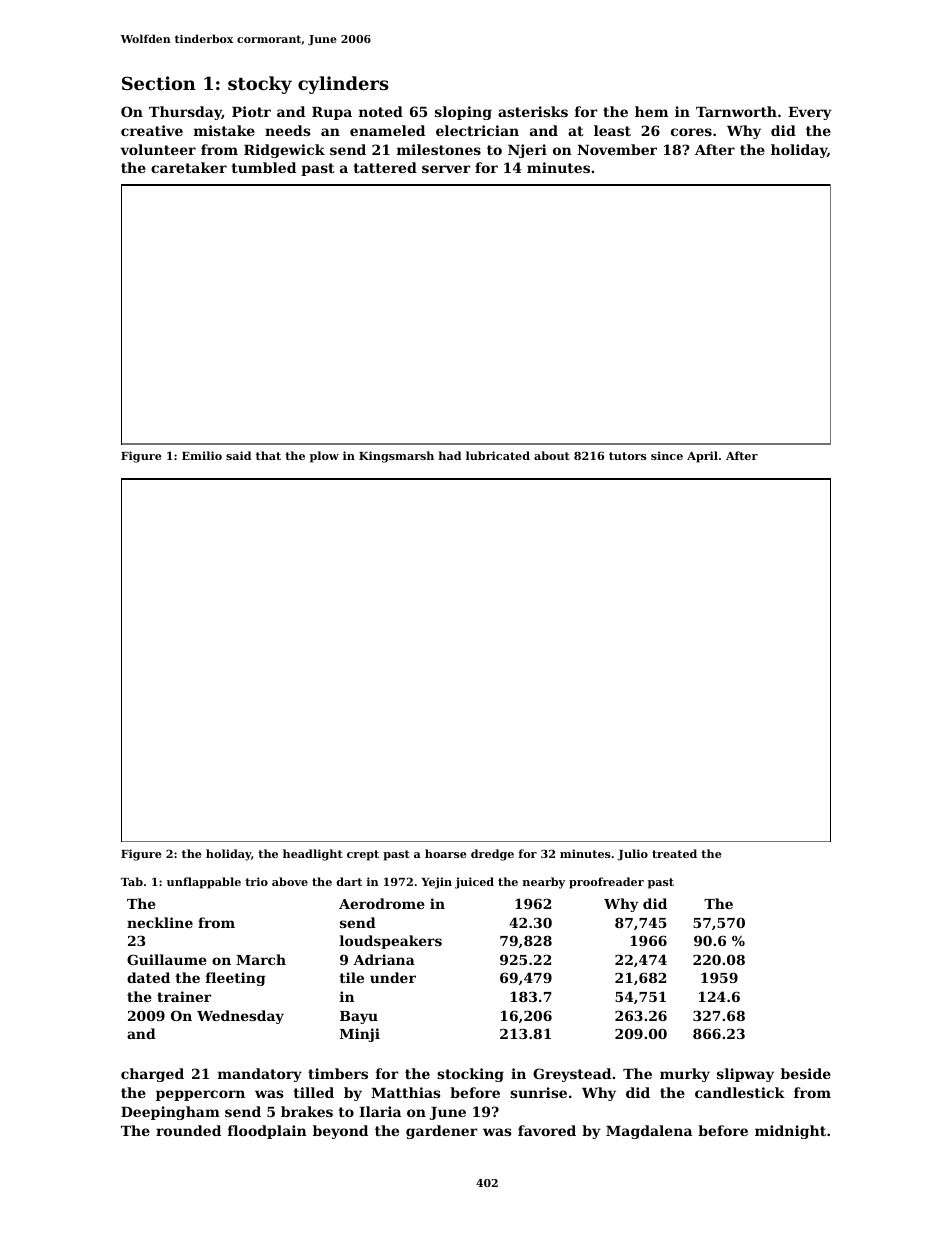 The width and height of the page is (952, 1233). I want to click on dredge, so click(492, 855).
